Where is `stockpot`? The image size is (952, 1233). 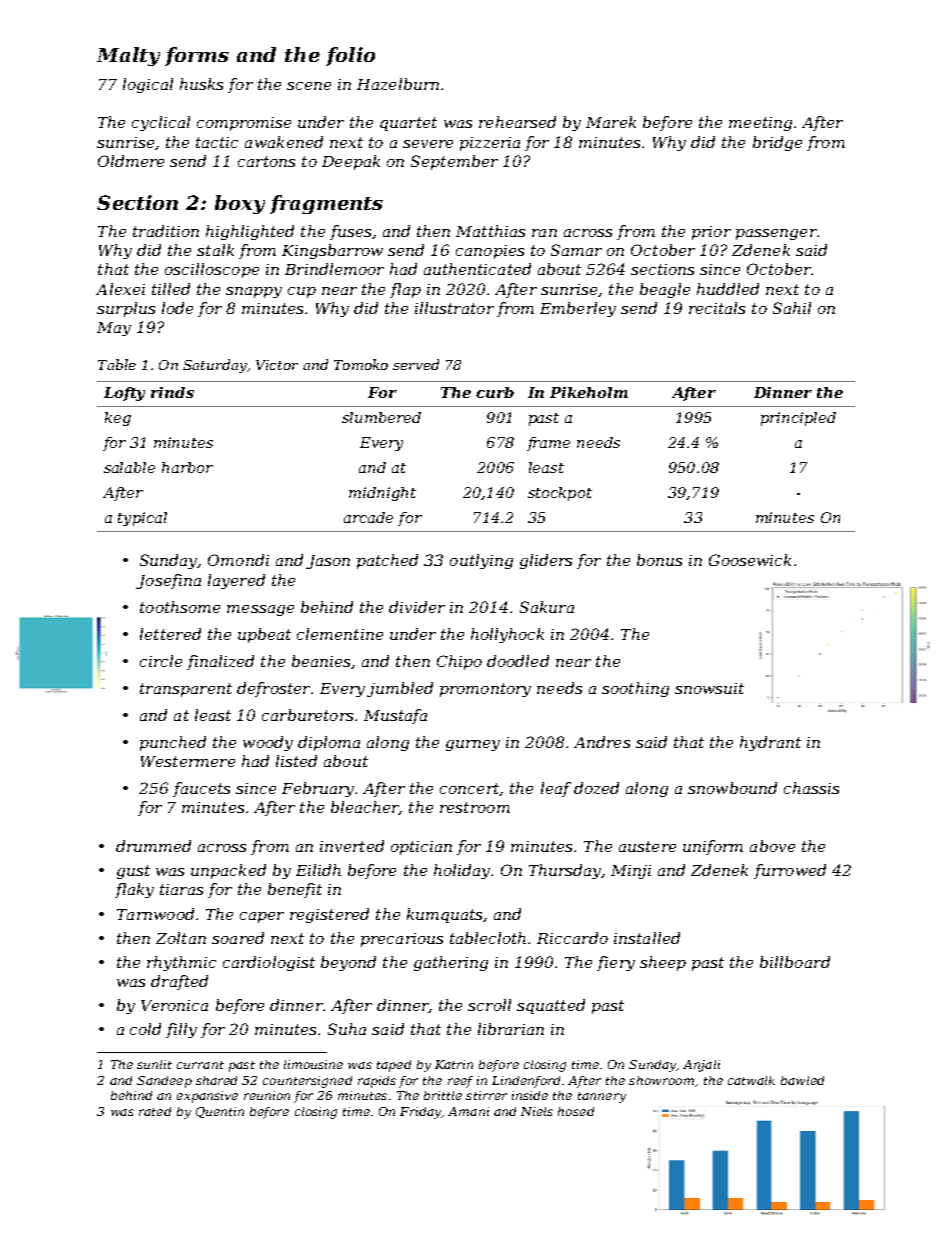
stockpot is located at coordinates (560, 494).
